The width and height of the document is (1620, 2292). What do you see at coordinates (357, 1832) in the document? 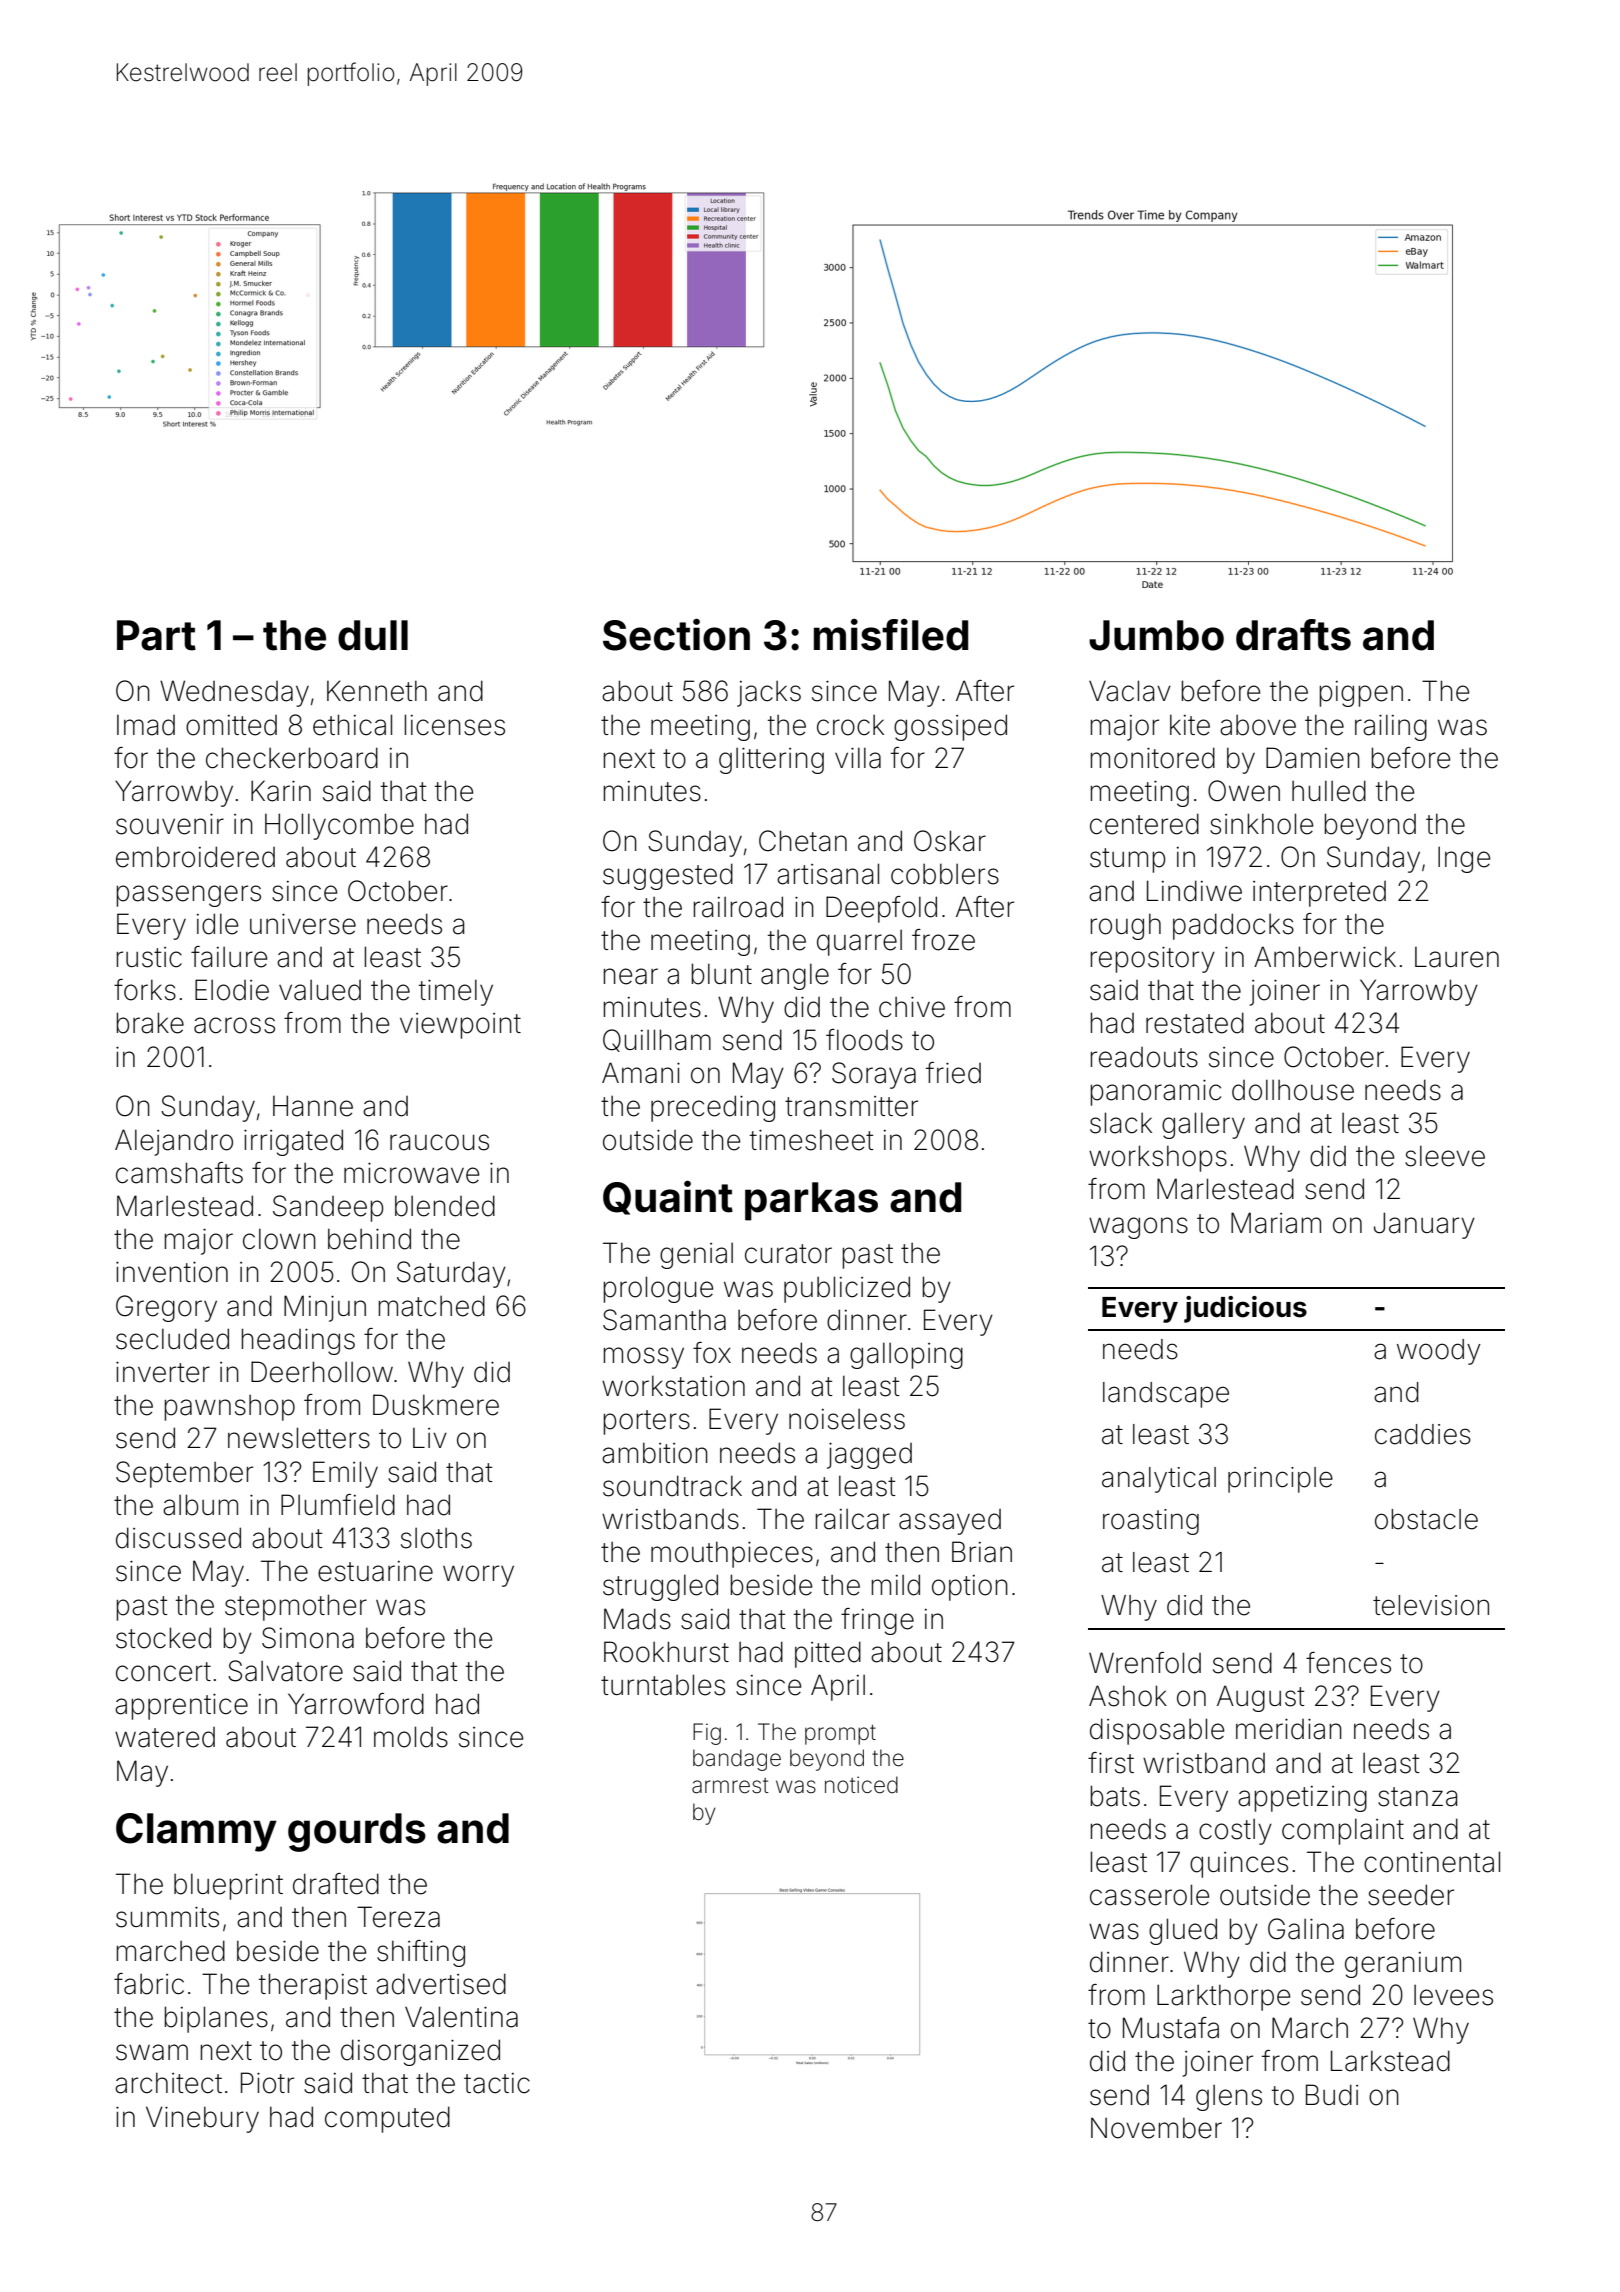
I see `gourds` at bounding box center [357, 1832].
